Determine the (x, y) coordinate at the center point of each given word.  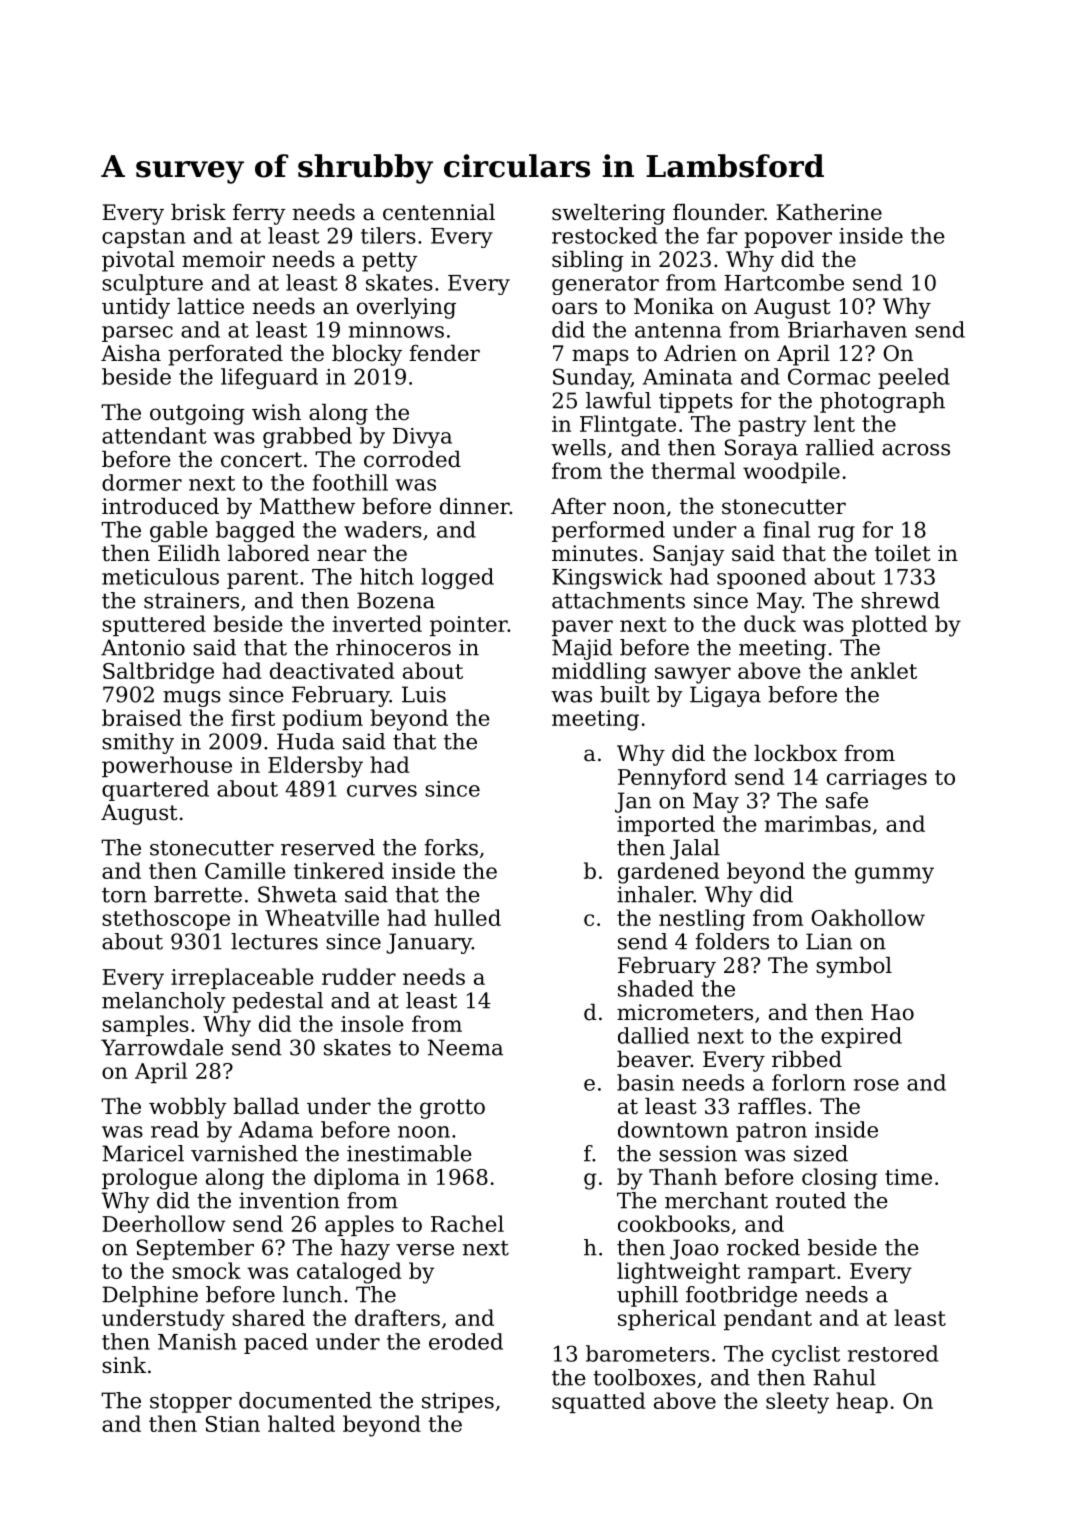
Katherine (829, 212)
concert (261, 460)
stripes (458, 1402)
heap (862, 1402)
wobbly (188, 1108)
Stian (233, 1424)
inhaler (655, 894)
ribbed (807, 1059)
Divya (422, 438)
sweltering (608, 214)
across (916, 450)
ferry (259, 214)
